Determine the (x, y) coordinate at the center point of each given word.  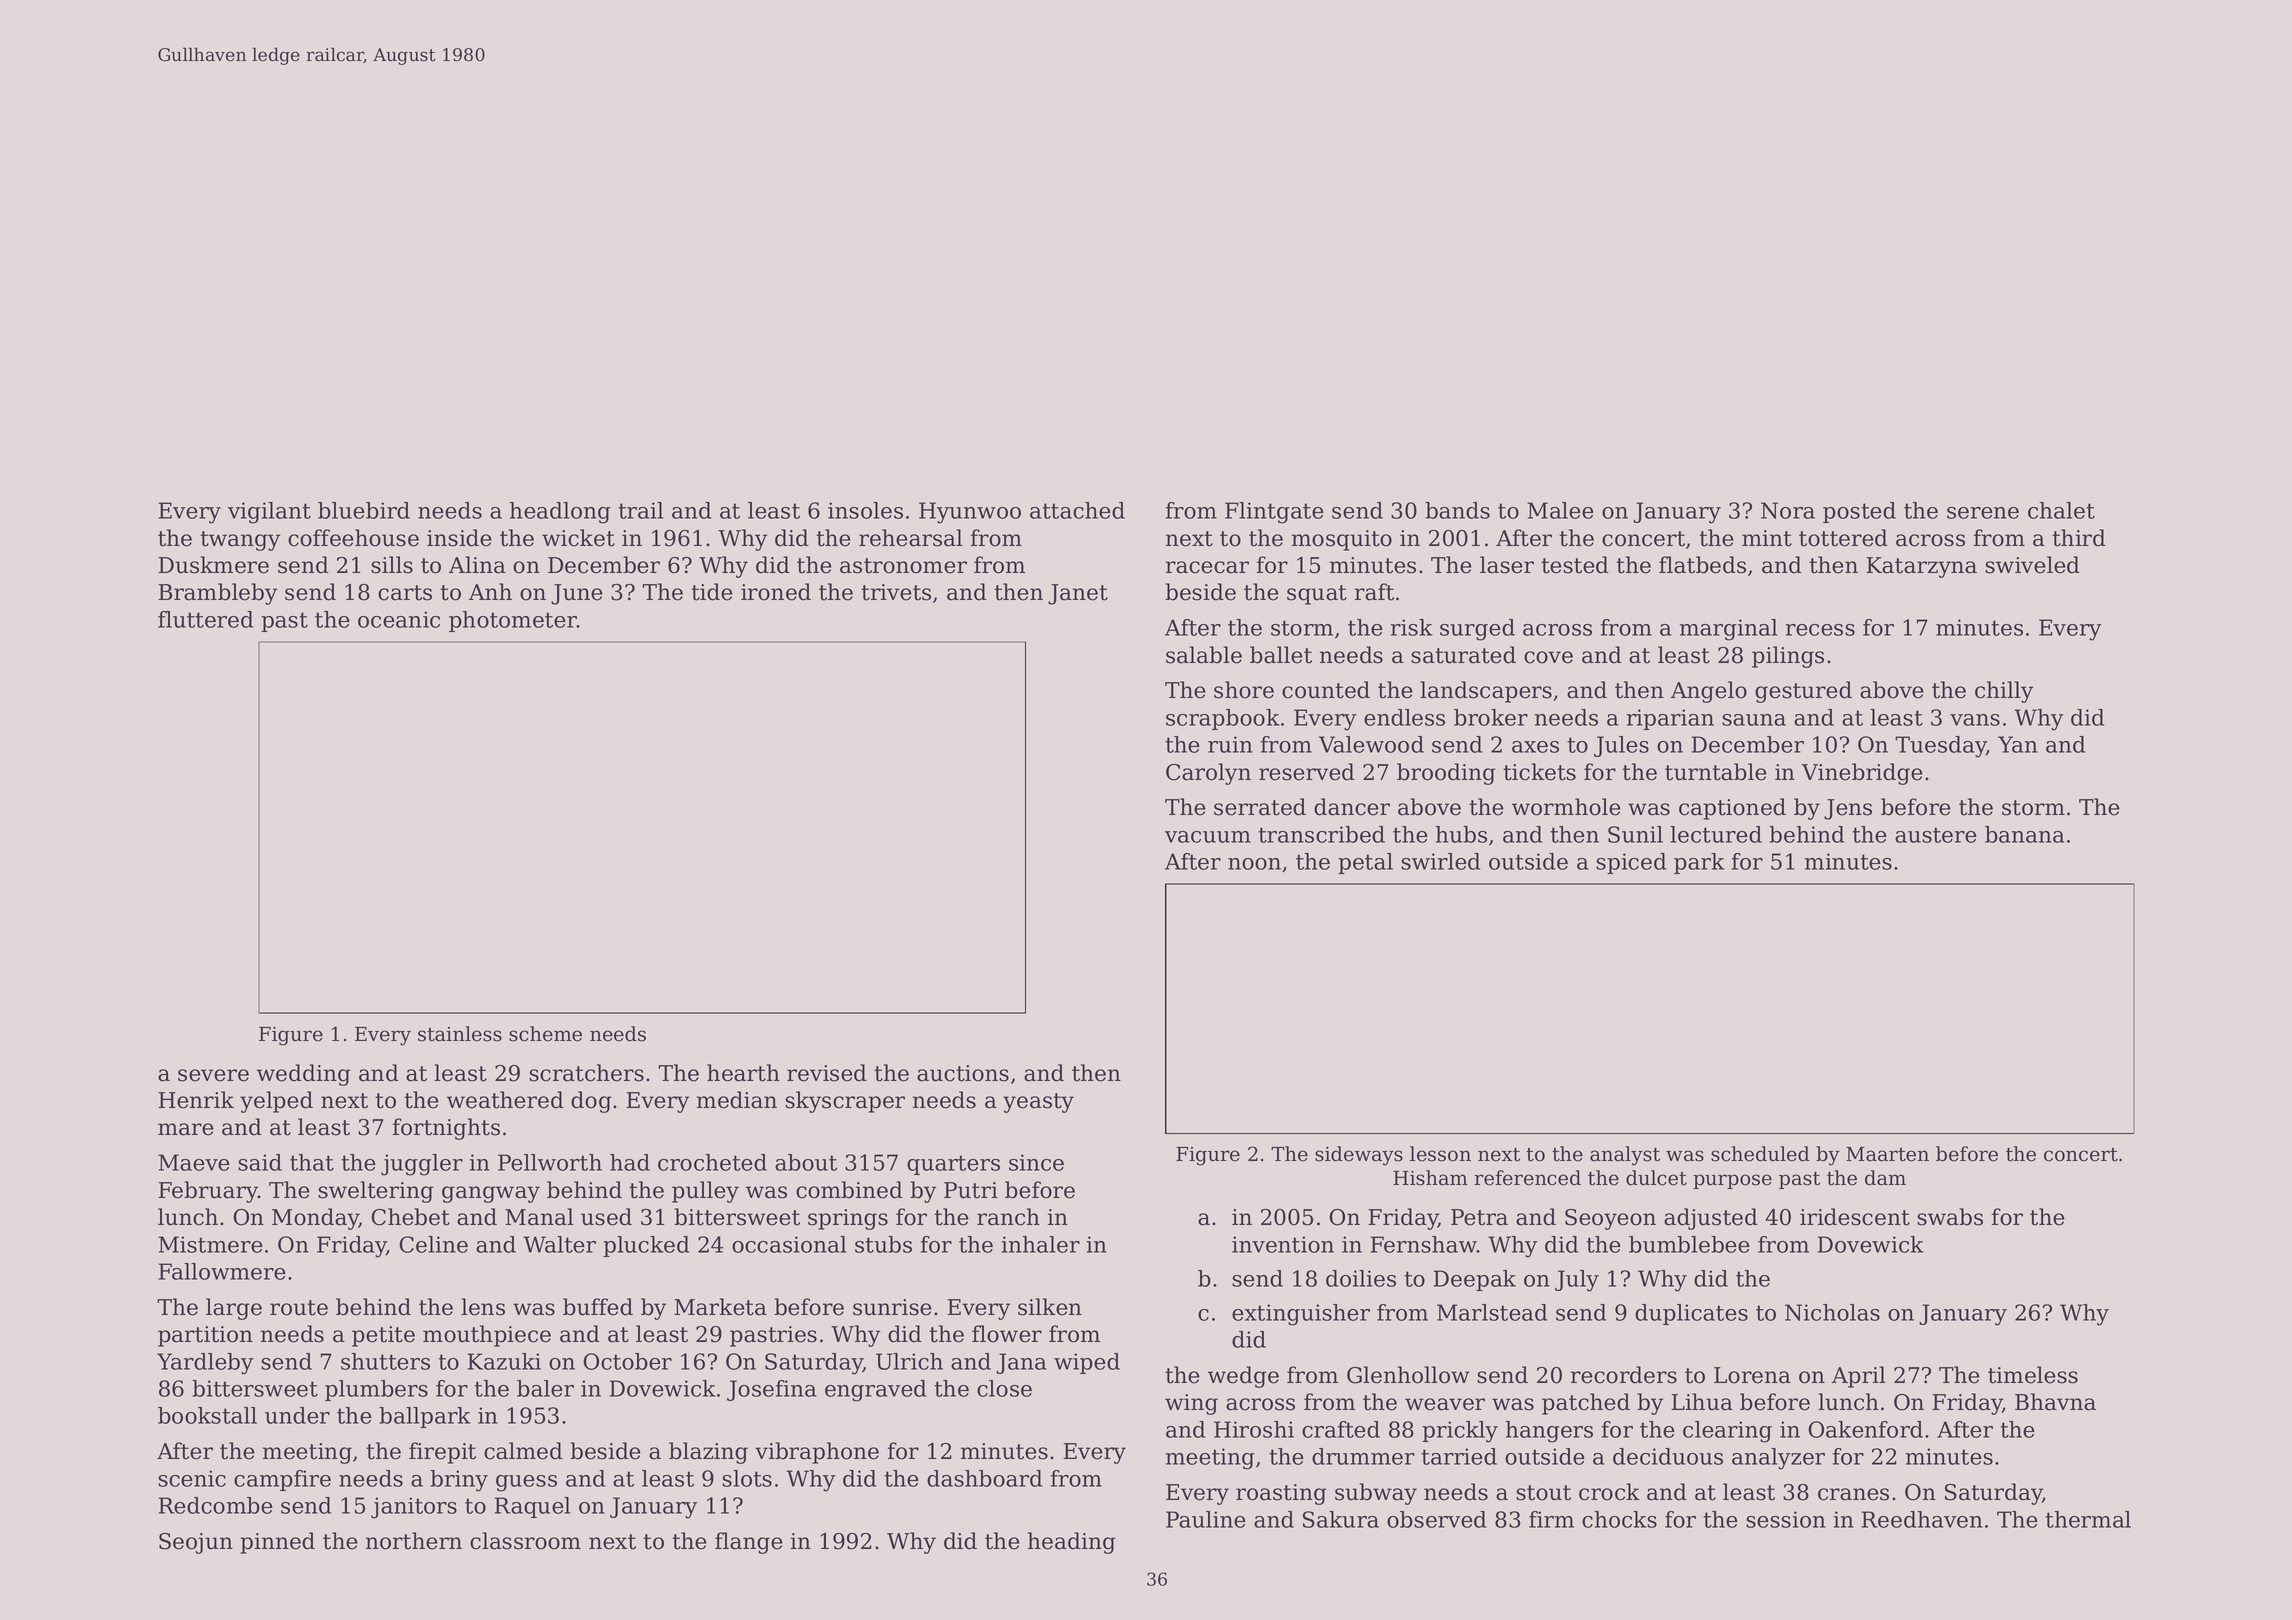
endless (1404, 717)
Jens (1848, 809)
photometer (513, 621)
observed (1436, 1519)
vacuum (1208, 837)
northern (414, 1541)
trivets (896, 592)
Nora (1788, 510)
